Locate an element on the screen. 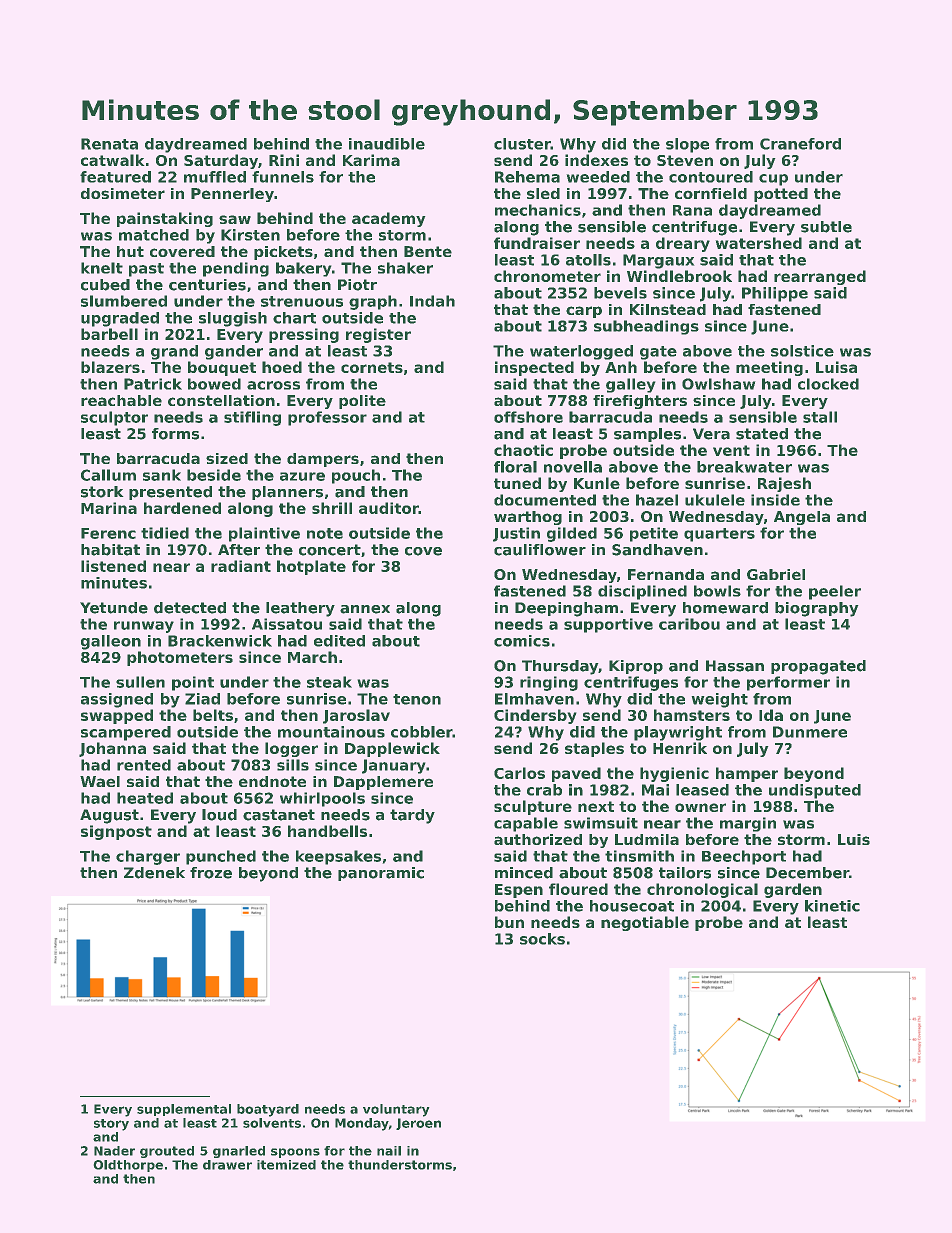  weight is located at coordinates (719, 700).
